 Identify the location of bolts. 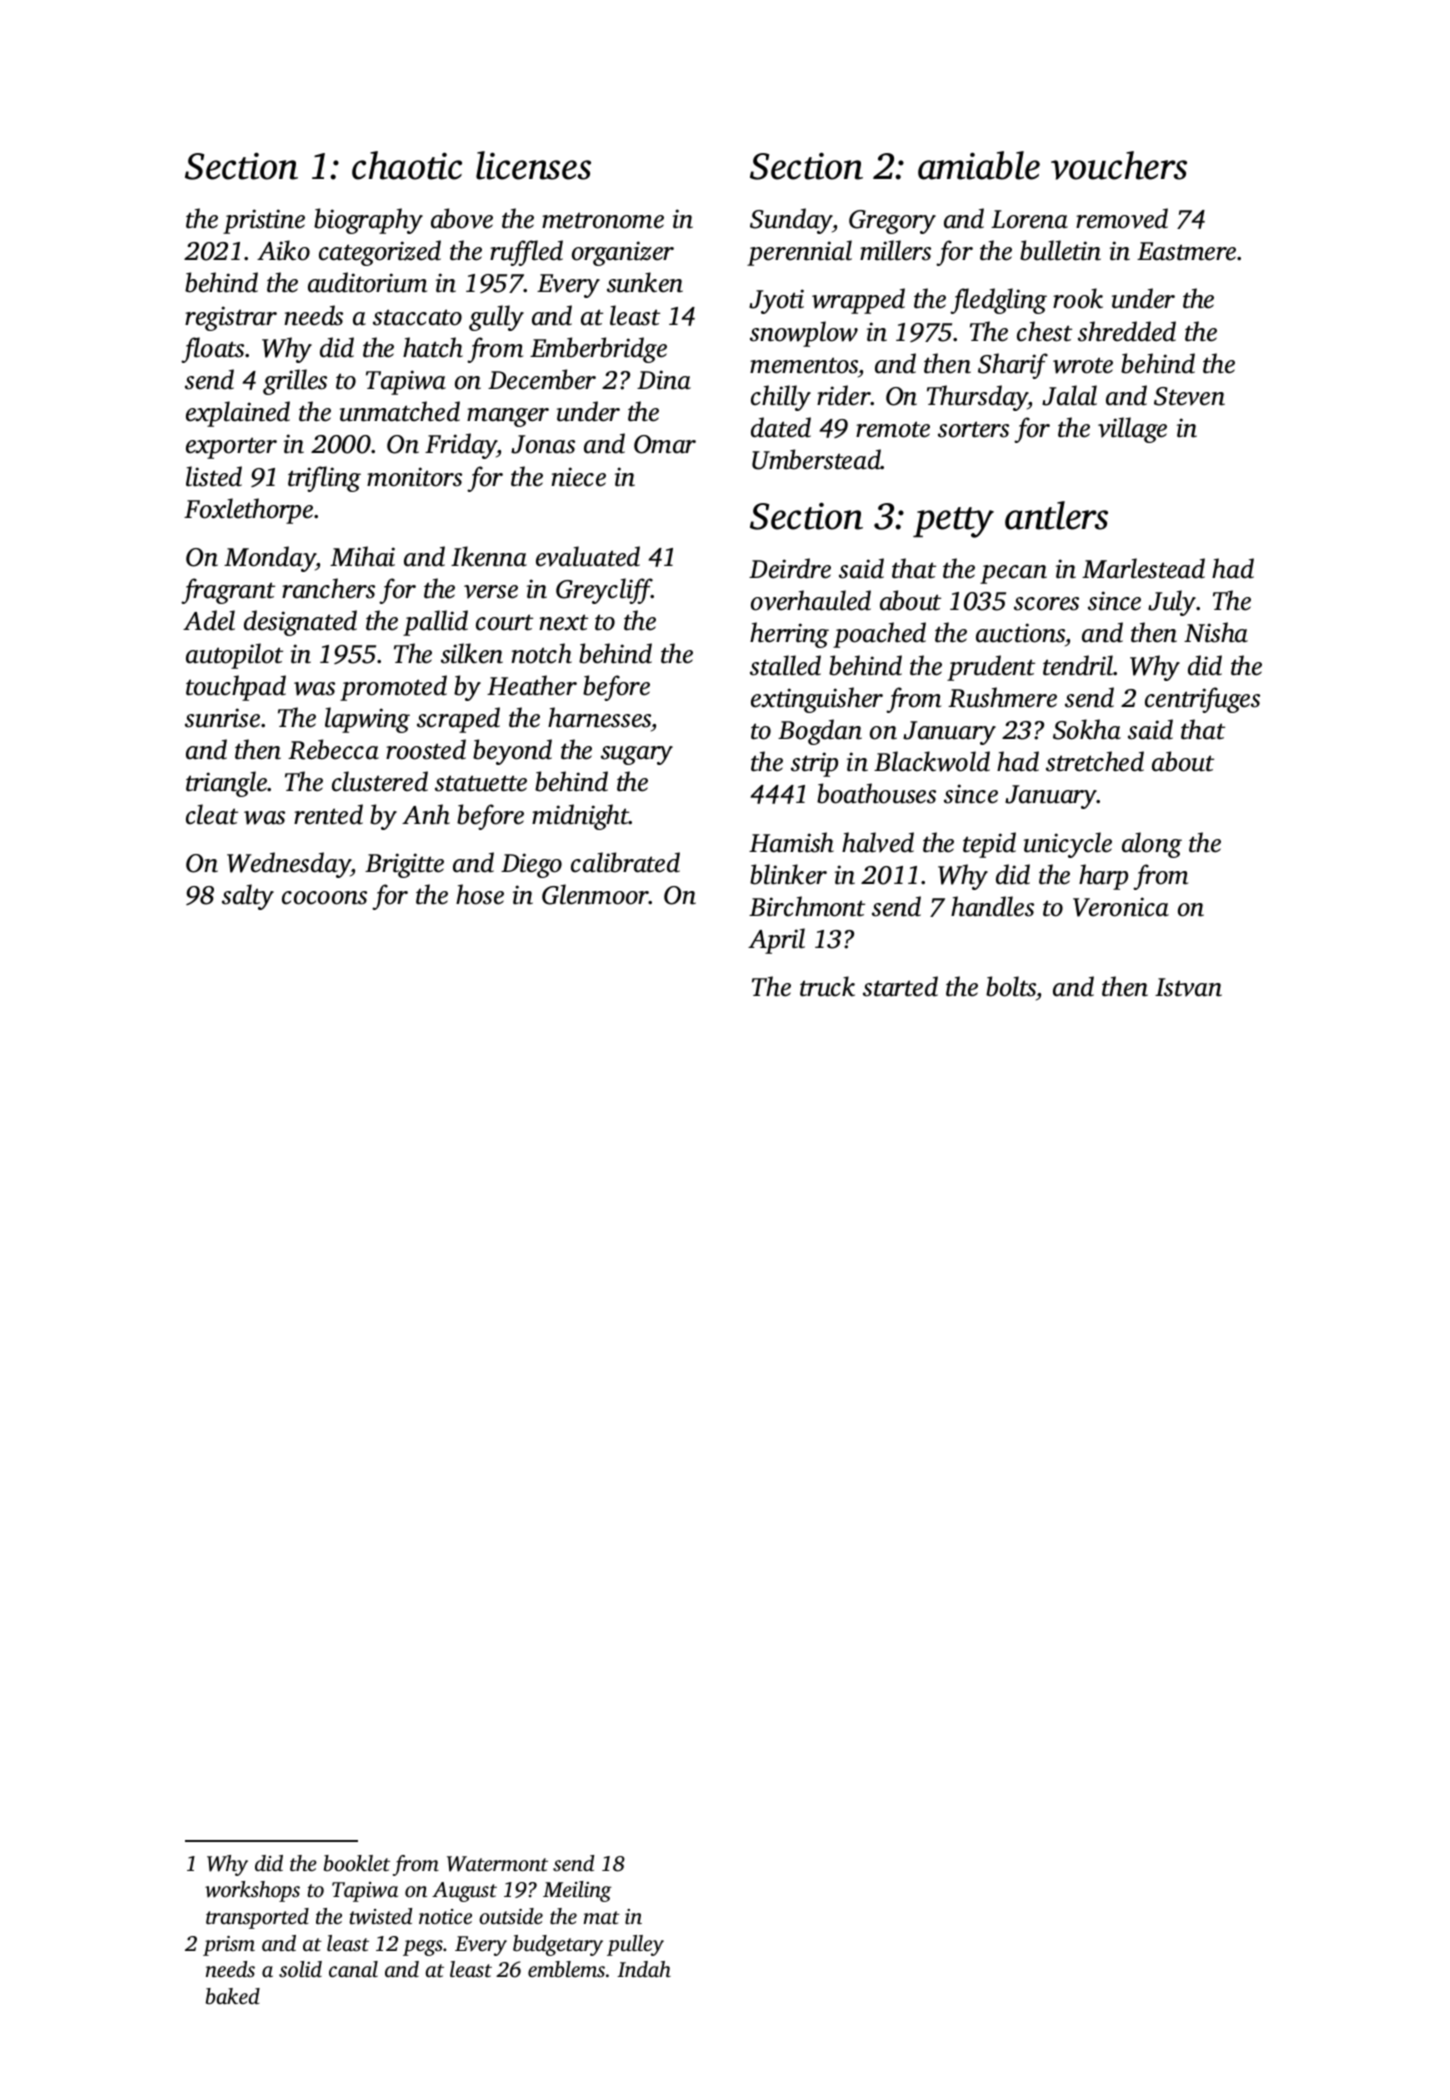
(1011, 986).
